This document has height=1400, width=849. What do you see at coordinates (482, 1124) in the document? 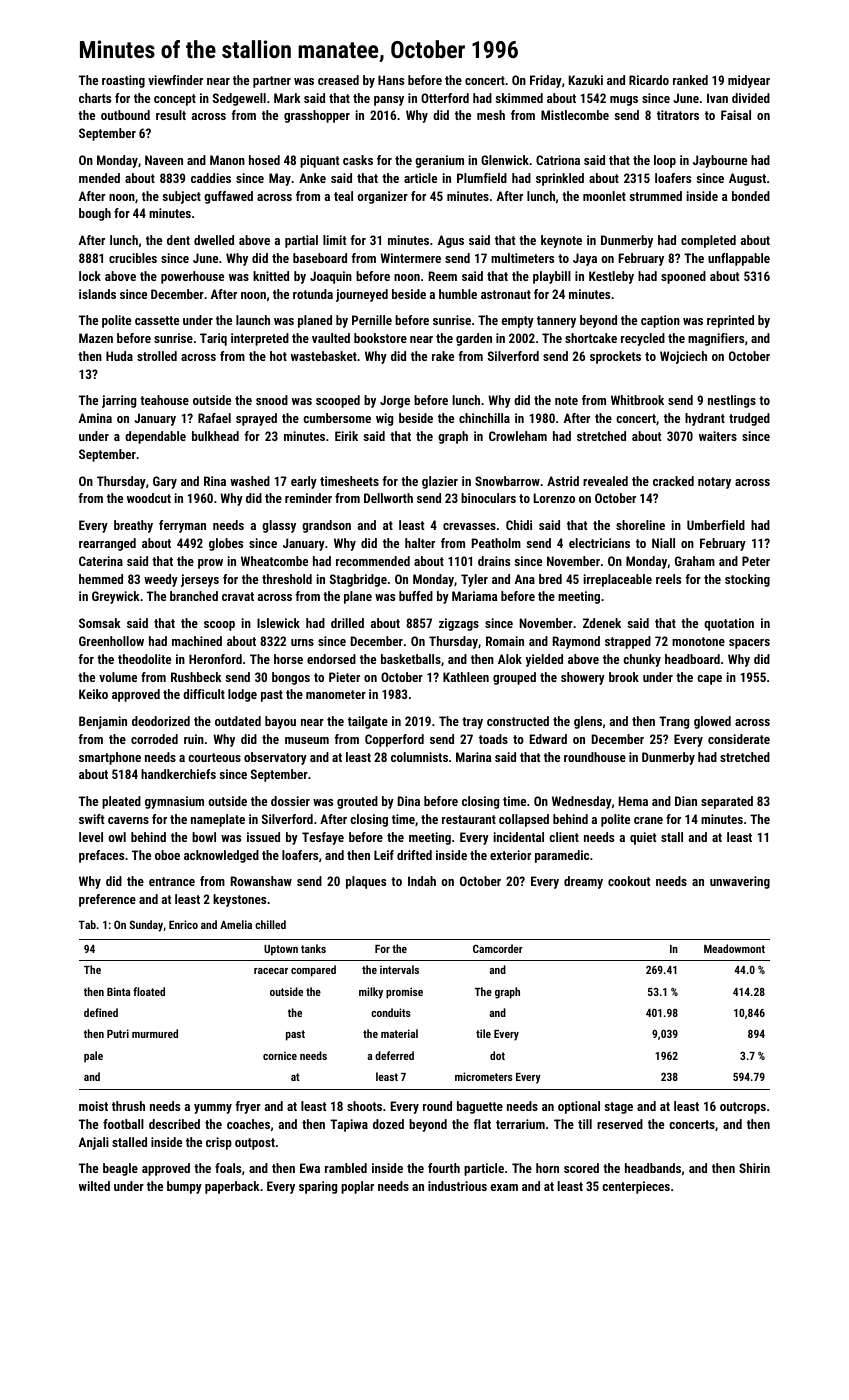
I see `flat` at bounding box center [482, 1124].
